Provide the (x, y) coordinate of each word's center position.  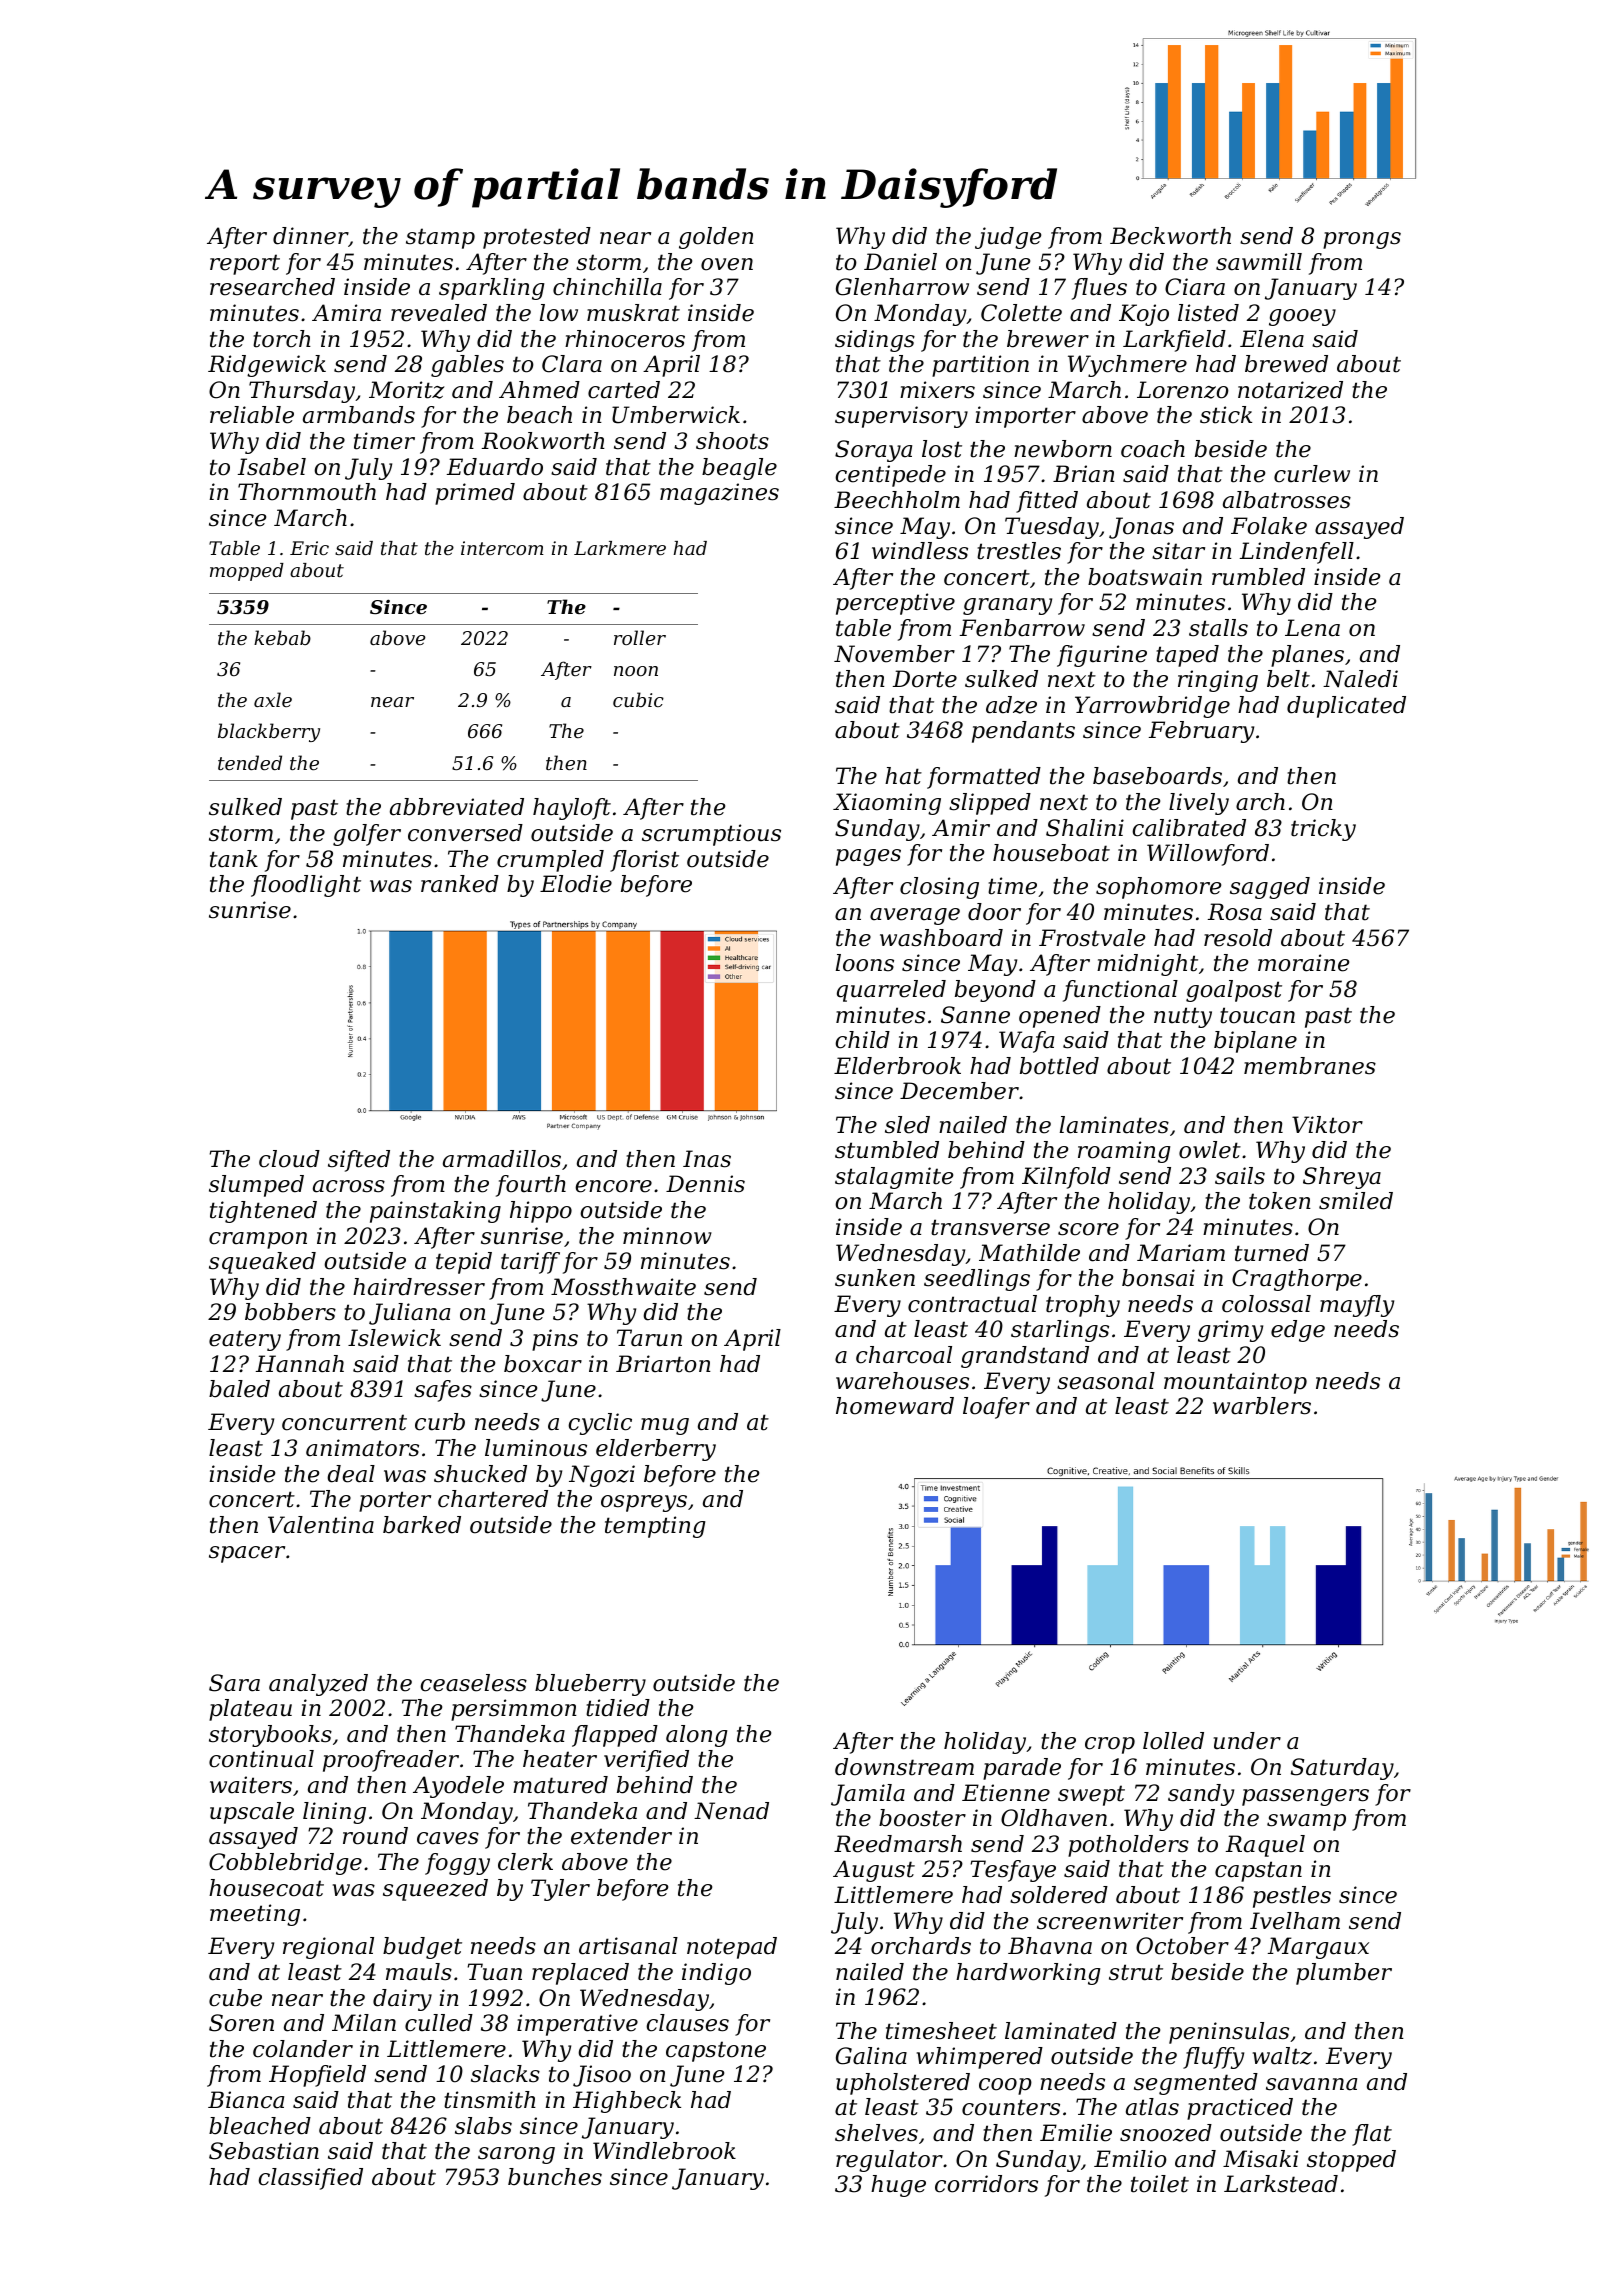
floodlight (306, 886)
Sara (234, 1683)
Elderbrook (897, 1066)
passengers (1305, 1797)
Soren (241, 2023)
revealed (439, 313)
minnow (667, 1236)
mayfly (1357, 1306)
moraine (1303, 963)
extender (621, 1836)
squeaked (262, 1263)
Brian (1084, 474)
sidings (875, 341)
